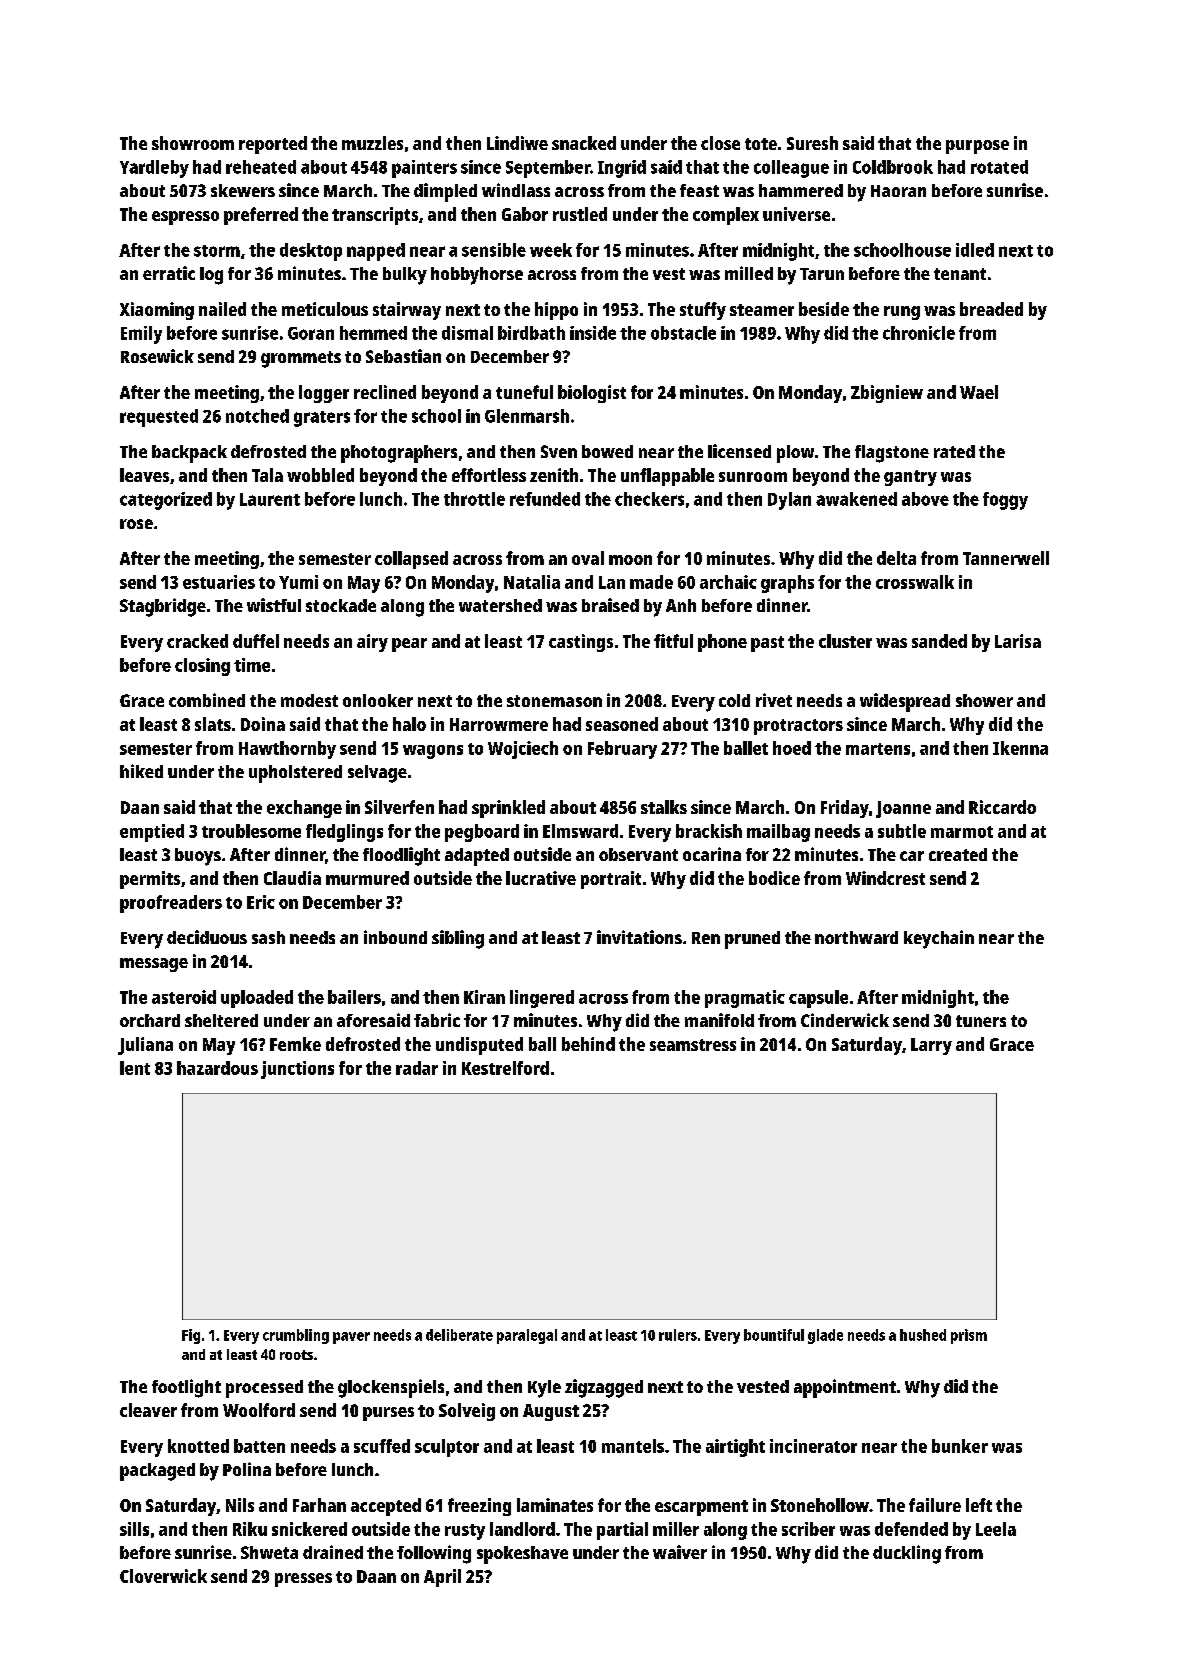  Describe the element at coordinates (505, 1068) in the screenshot. I see `Kestrelford` at that location.
